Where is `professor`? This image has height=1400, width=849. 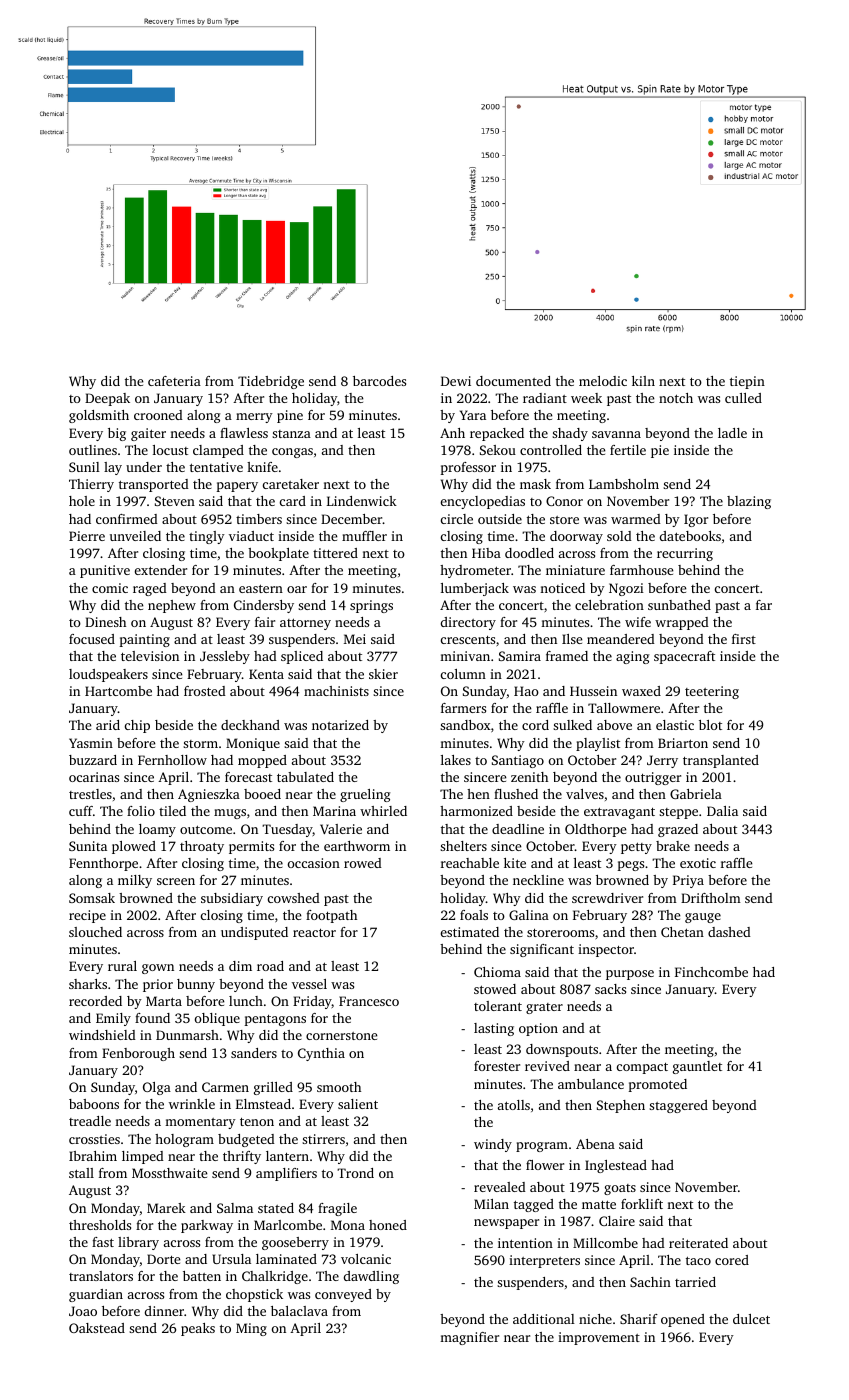
professor is located at coordinates (468, 468).
